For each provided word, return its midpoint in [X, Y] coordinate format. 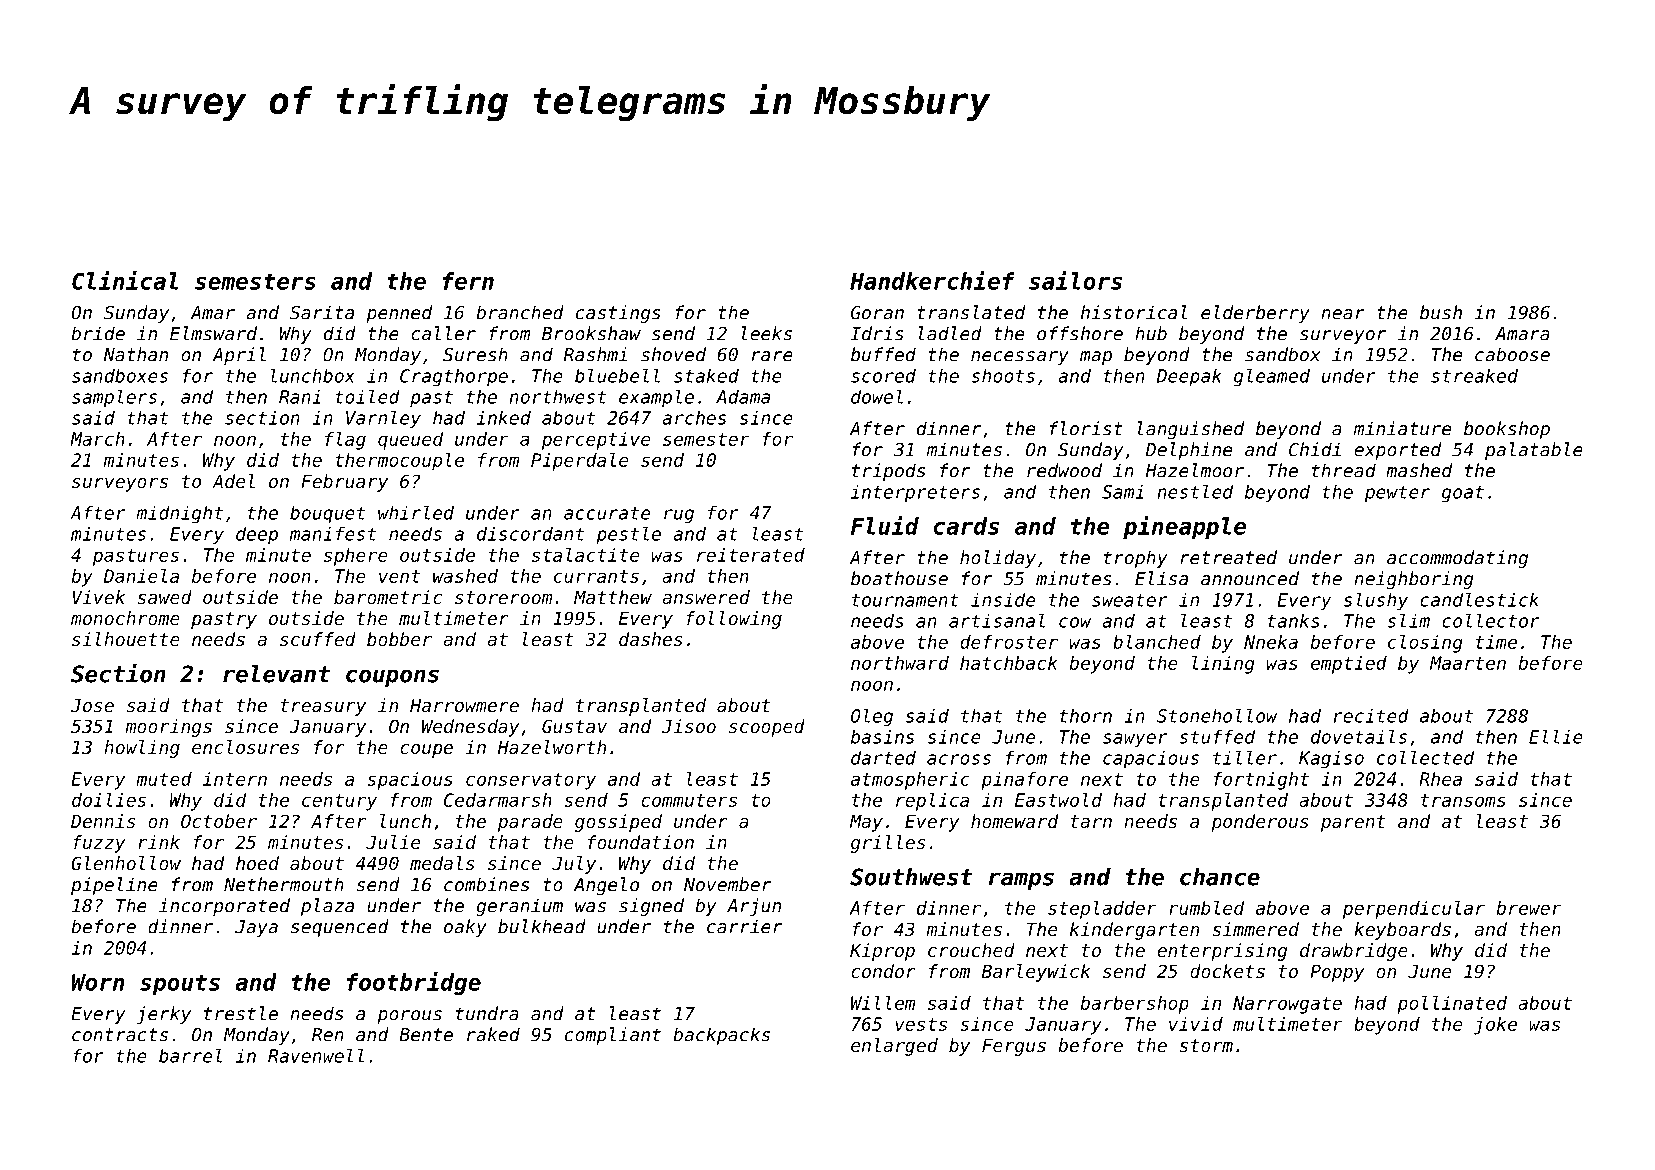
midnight [179, 515]
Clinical [125, 280]
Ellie [1556, 737]
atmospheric [910, 781]
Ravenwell [316, 1055]
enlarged [894, 1047]
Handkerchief [932, 280]
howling [142, 749]
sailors [1075, 280]
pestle [628, 536]
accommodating [1457, 559]
